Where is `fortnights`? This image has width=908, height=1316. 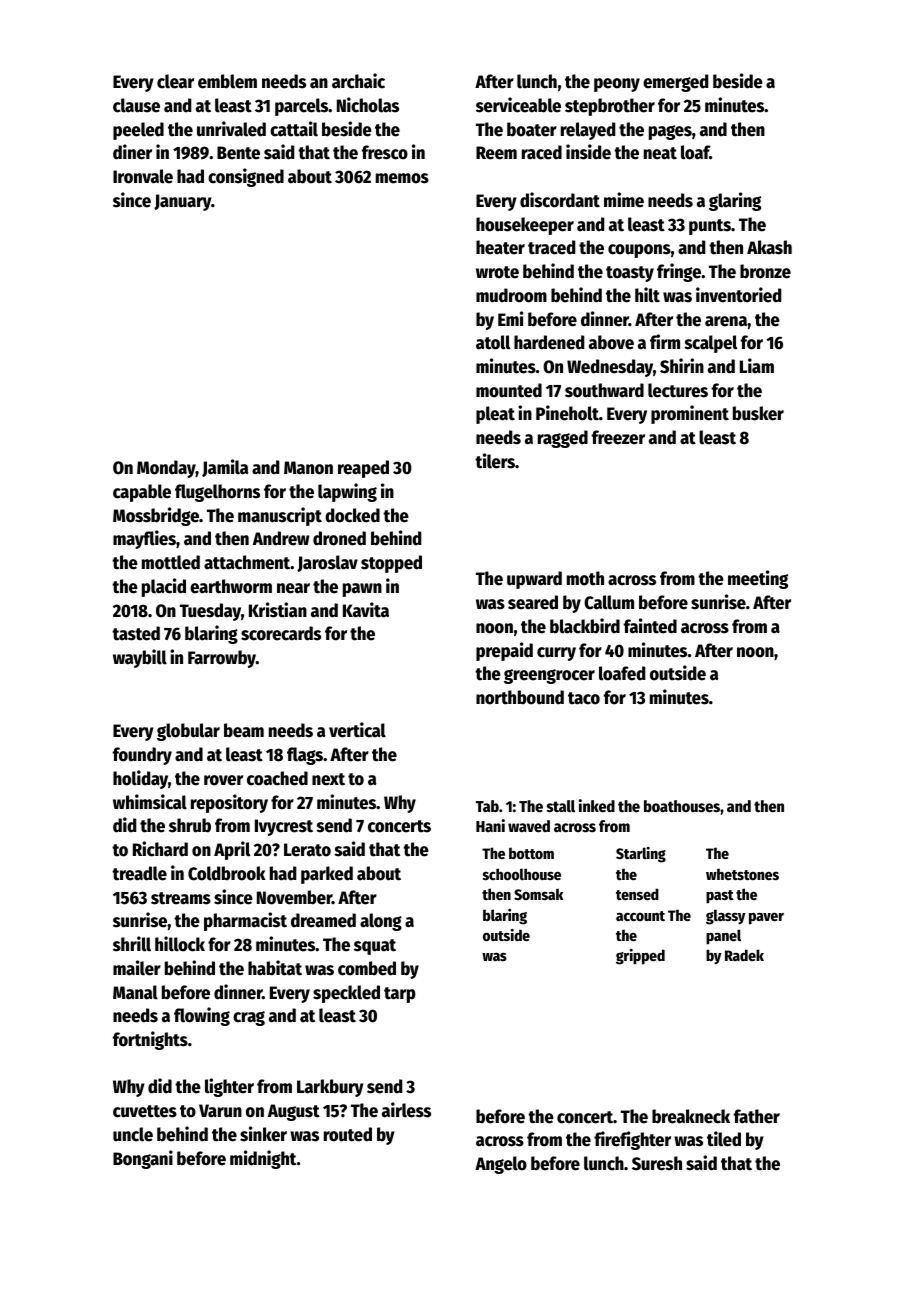 fortnights is located at coordinates (150, 1040).
